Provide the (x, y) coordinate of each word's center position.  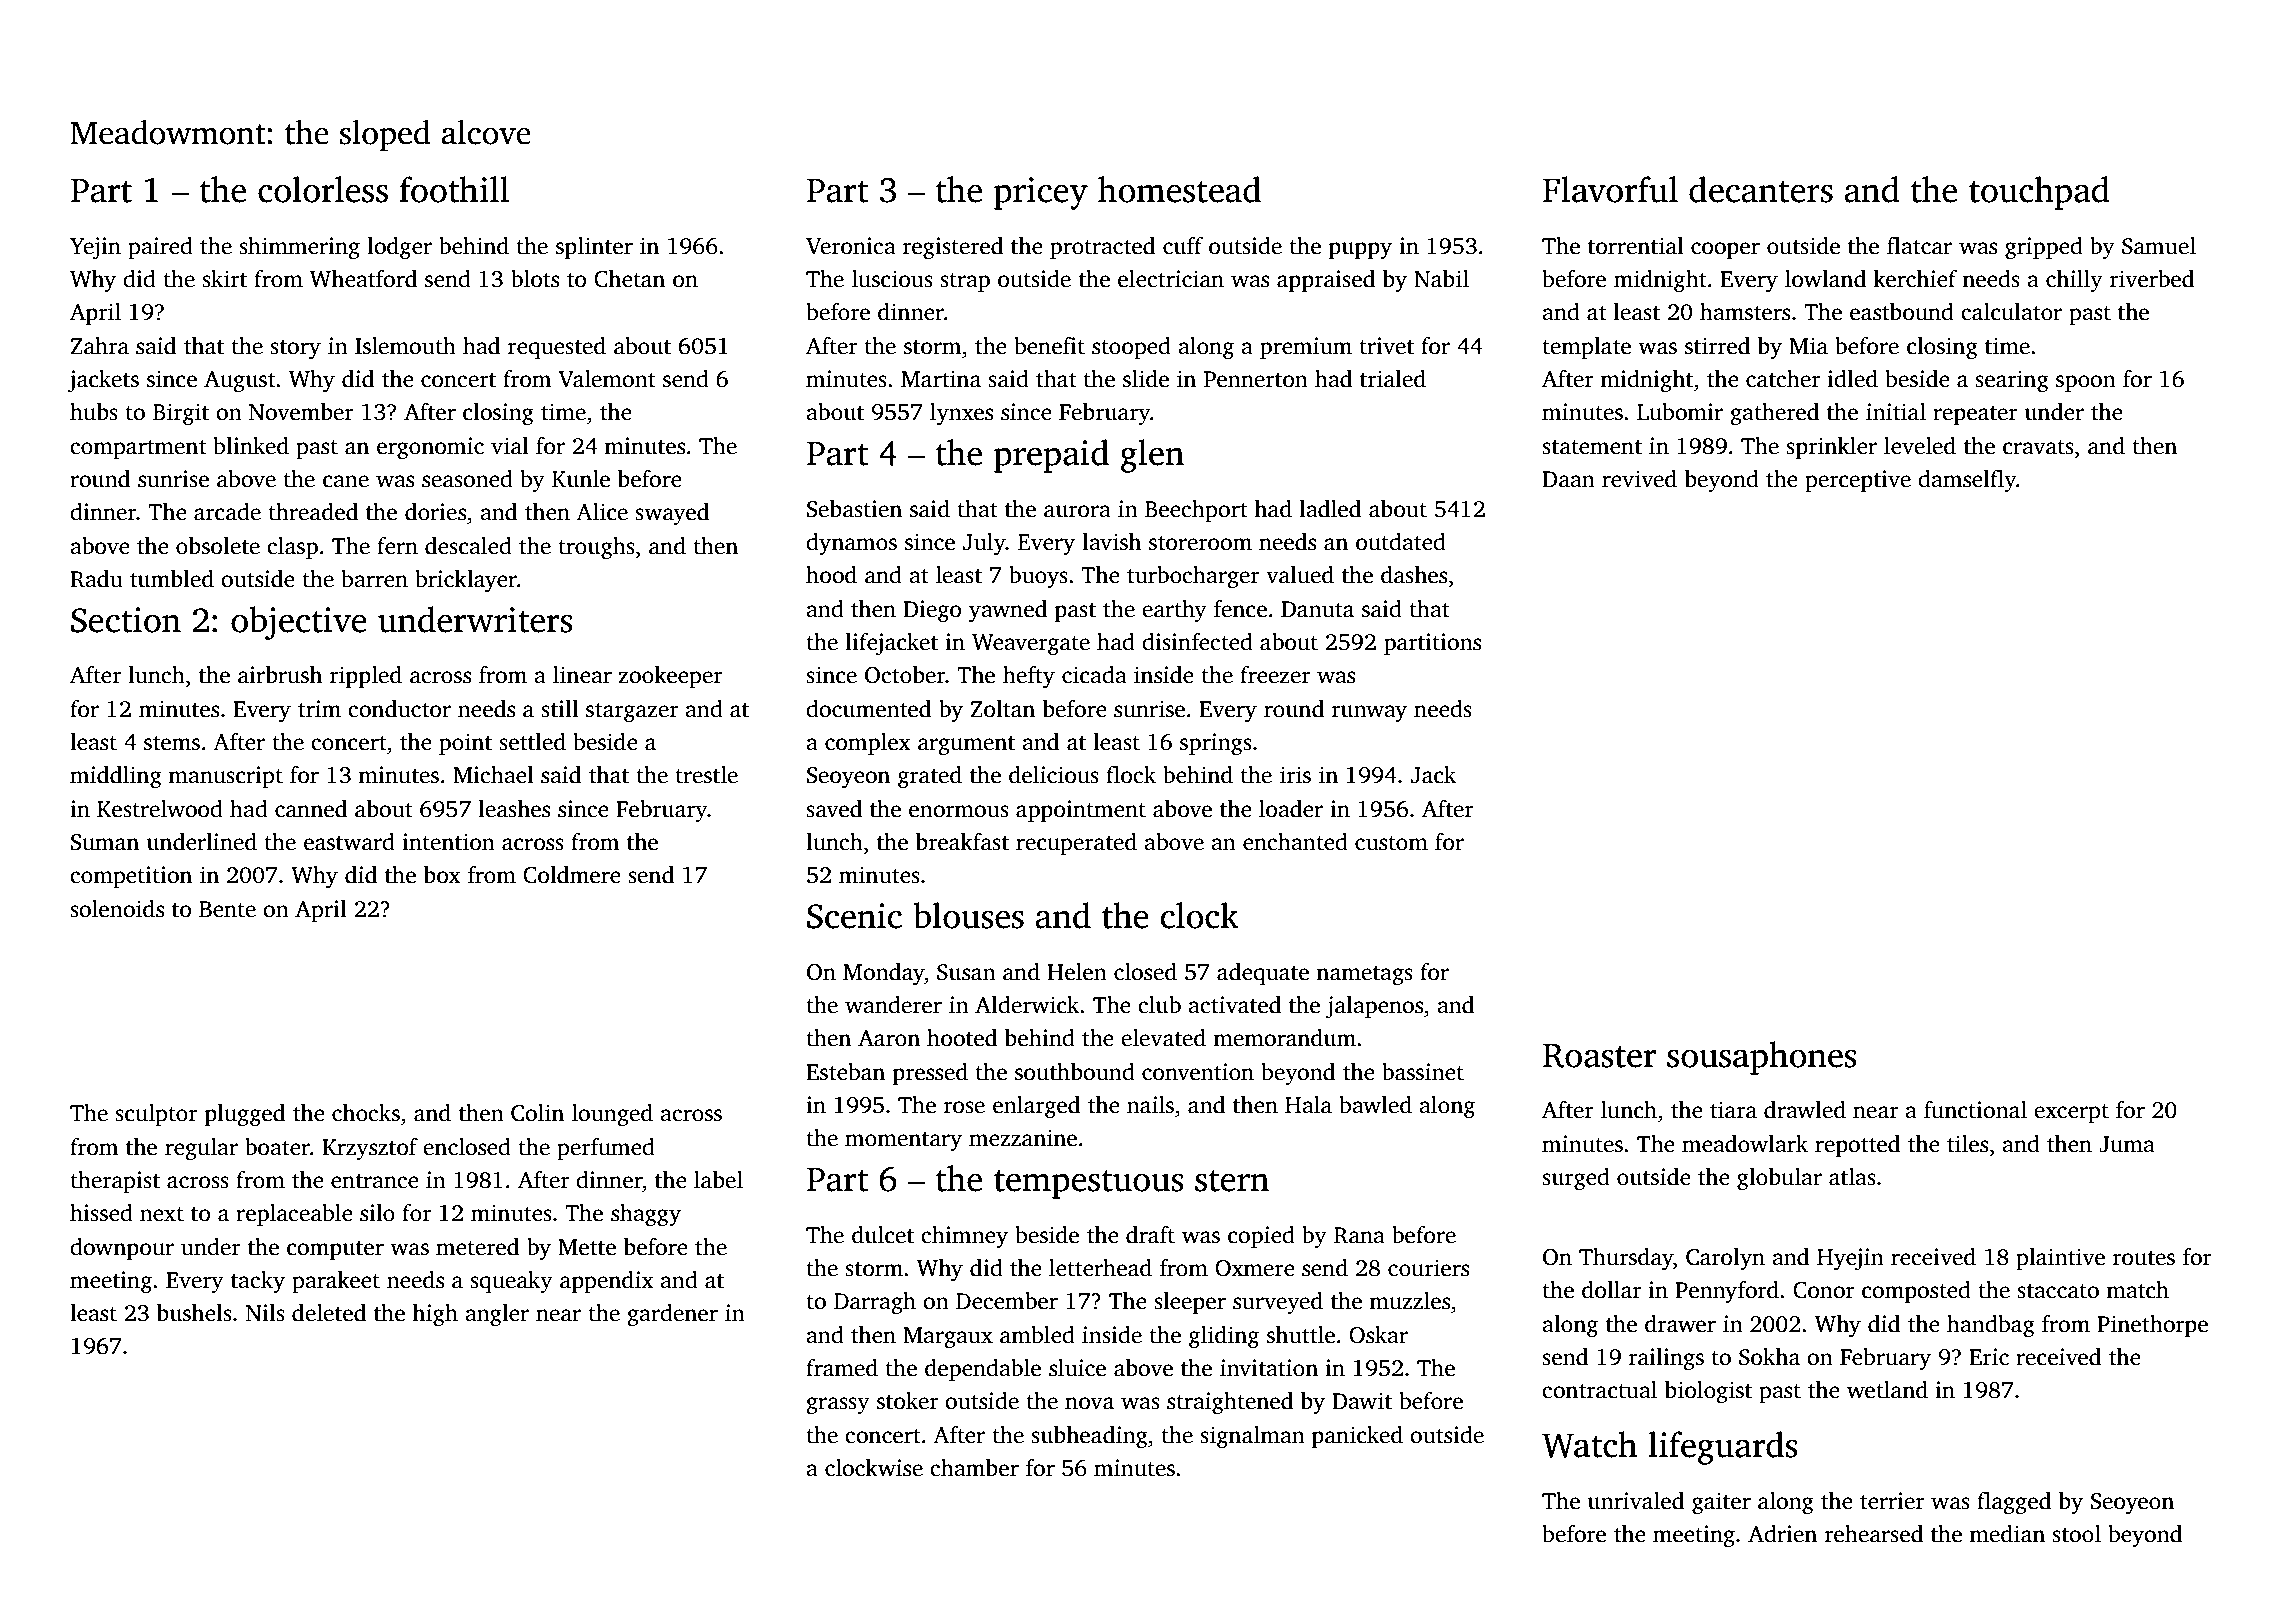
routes (2144, 1258)
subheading (1089, 1437)
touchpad (2039, 193)
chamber (974, 1468)
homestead (1179, 189)
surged (1576, 1179)
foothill (454, 189)
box (442, 875)
